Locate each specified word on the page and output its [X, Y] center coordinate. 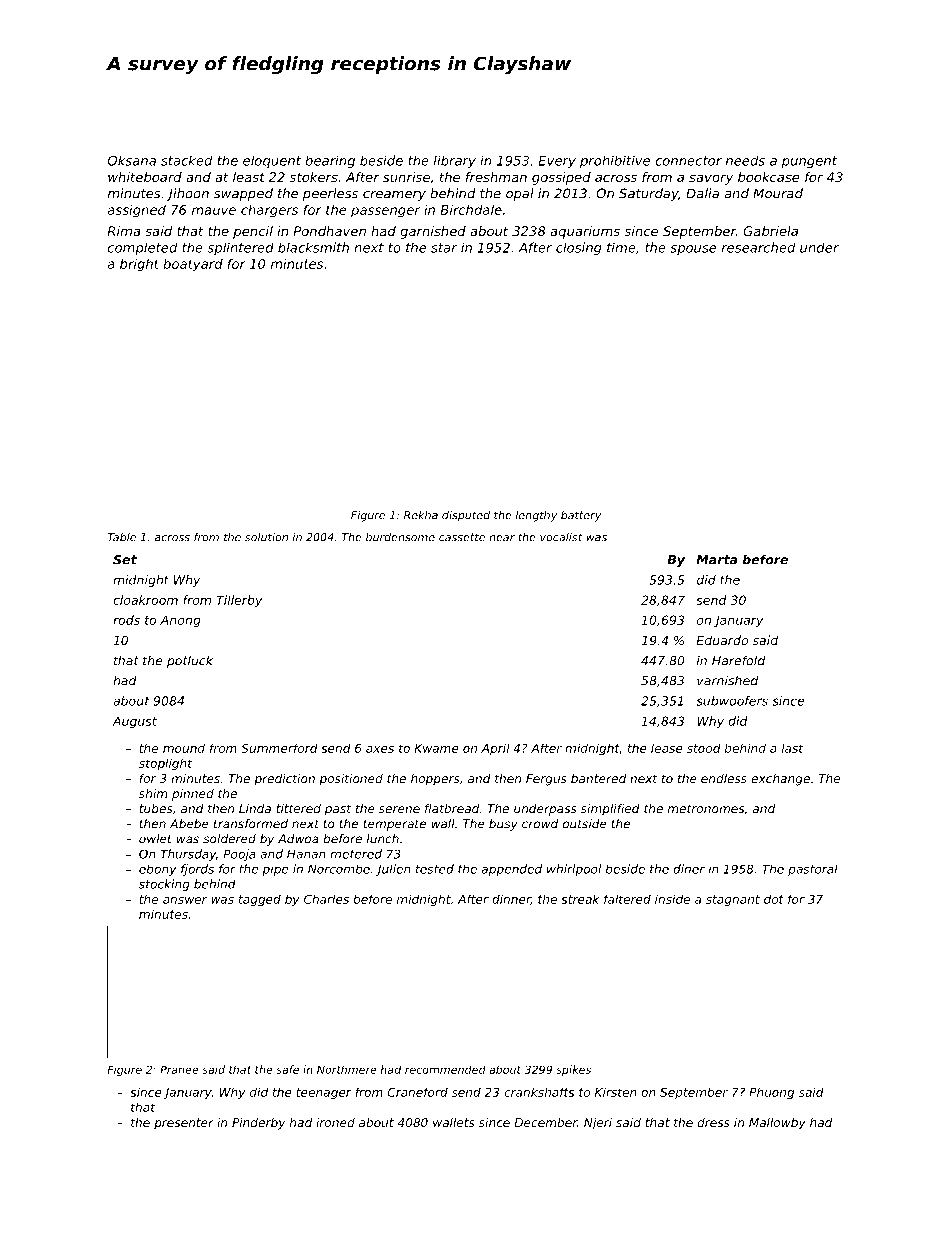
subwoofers [732, 701]
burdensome [400, 537]
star [444, 248]
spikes [573, 1070]
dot [774, 899]
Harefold [738, 660]
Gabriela [770, 231]
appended [512, 870]
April [495, 749]
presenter [184, 1124]
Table [122, 537]
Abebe [189, 824]
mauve [214, 211]
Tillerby [239, 601]
